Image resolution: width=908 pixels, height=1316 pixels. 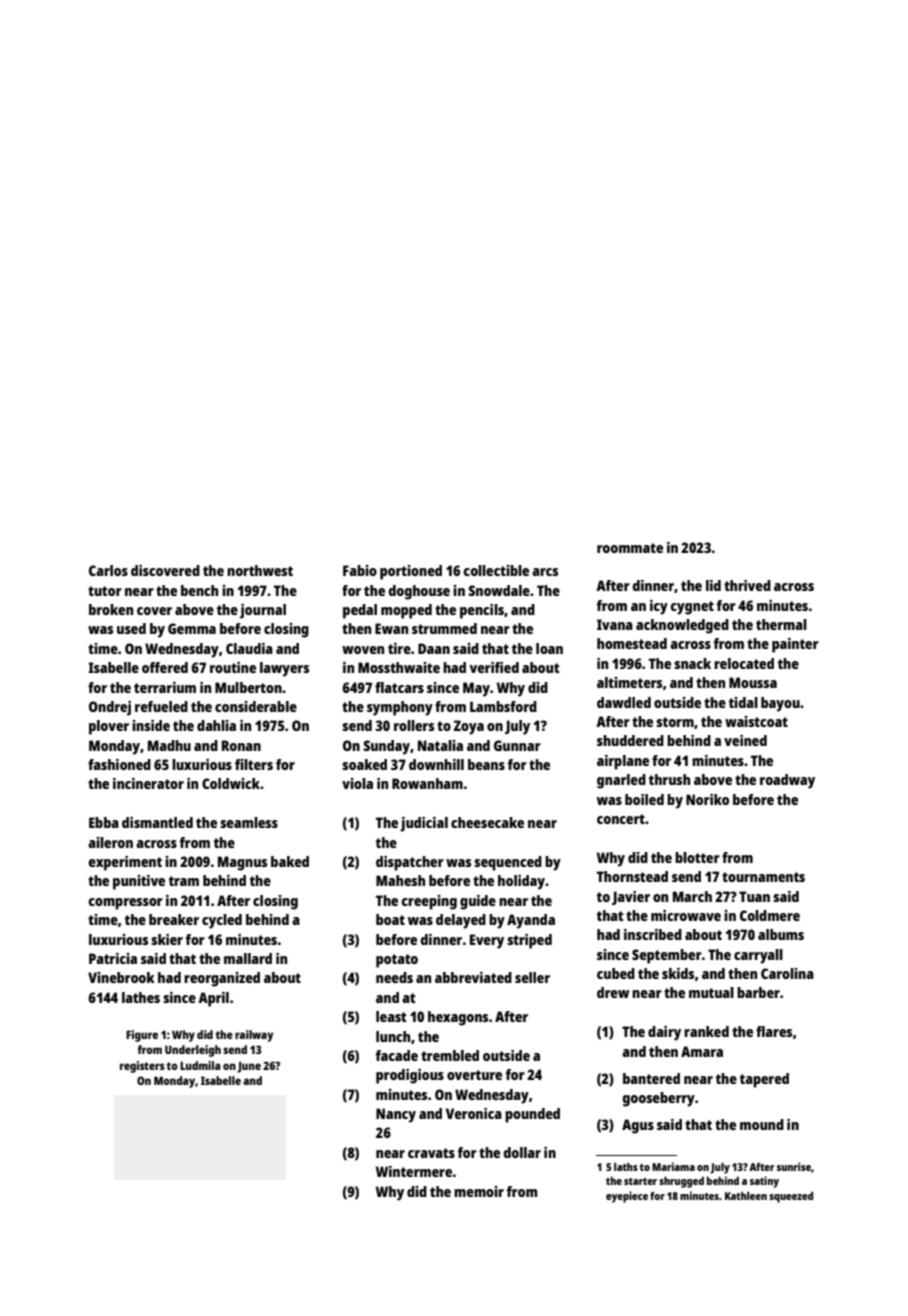 I want to click on barber, so click(x=758, y=992).
